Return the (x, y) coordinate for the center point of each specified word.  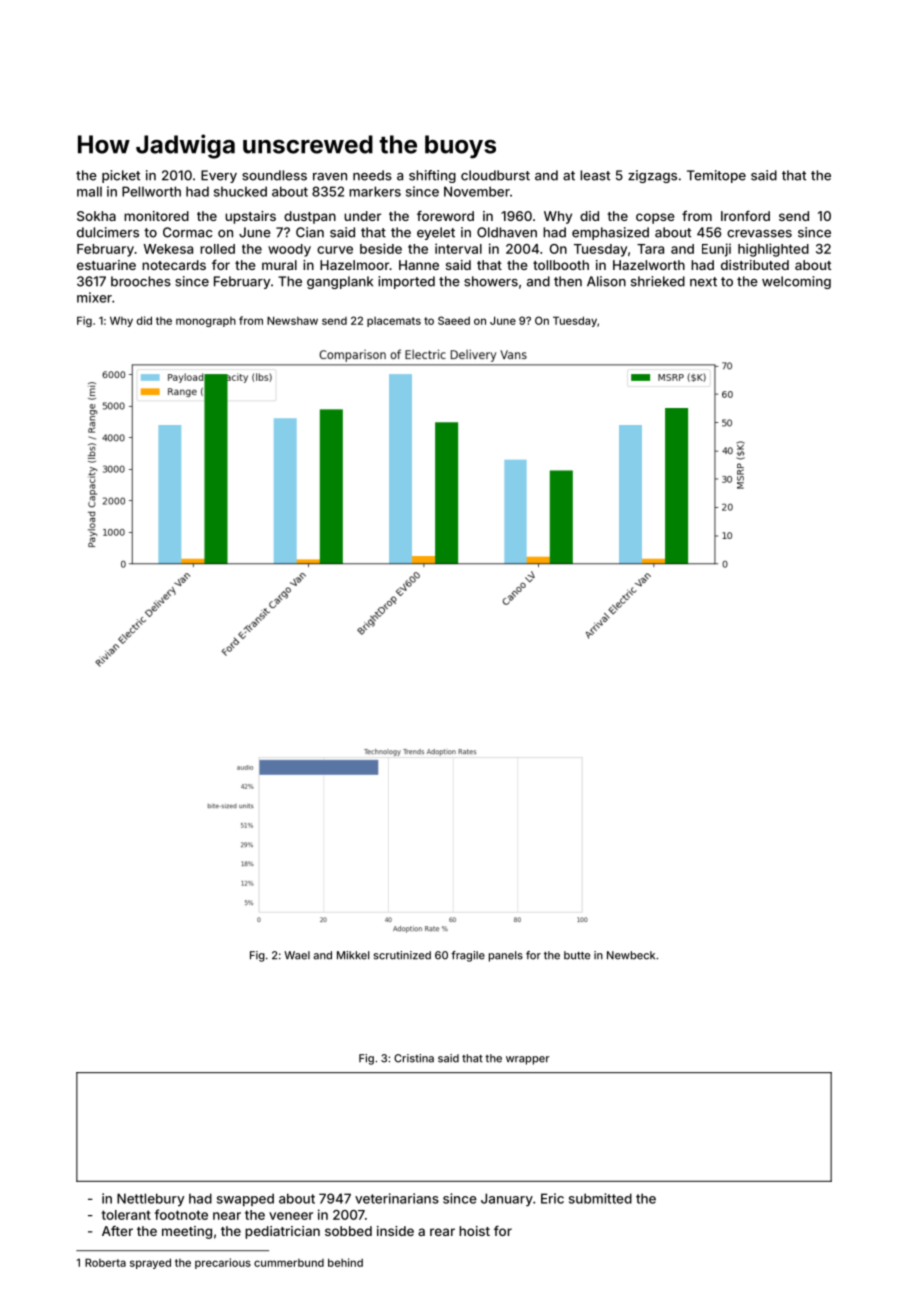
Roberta (105, 1262)
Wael (297, 955)
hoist (474, 1231)
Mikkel (353, 955)
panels (506, 956)
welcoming (796, 282)
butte (577, 955)
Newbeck (631, 955)
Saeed (454, 320)
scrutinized (402, 955)
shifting (432, 176)
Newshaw (292, 320)
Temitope (716, 176)
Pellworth (151, 191)
